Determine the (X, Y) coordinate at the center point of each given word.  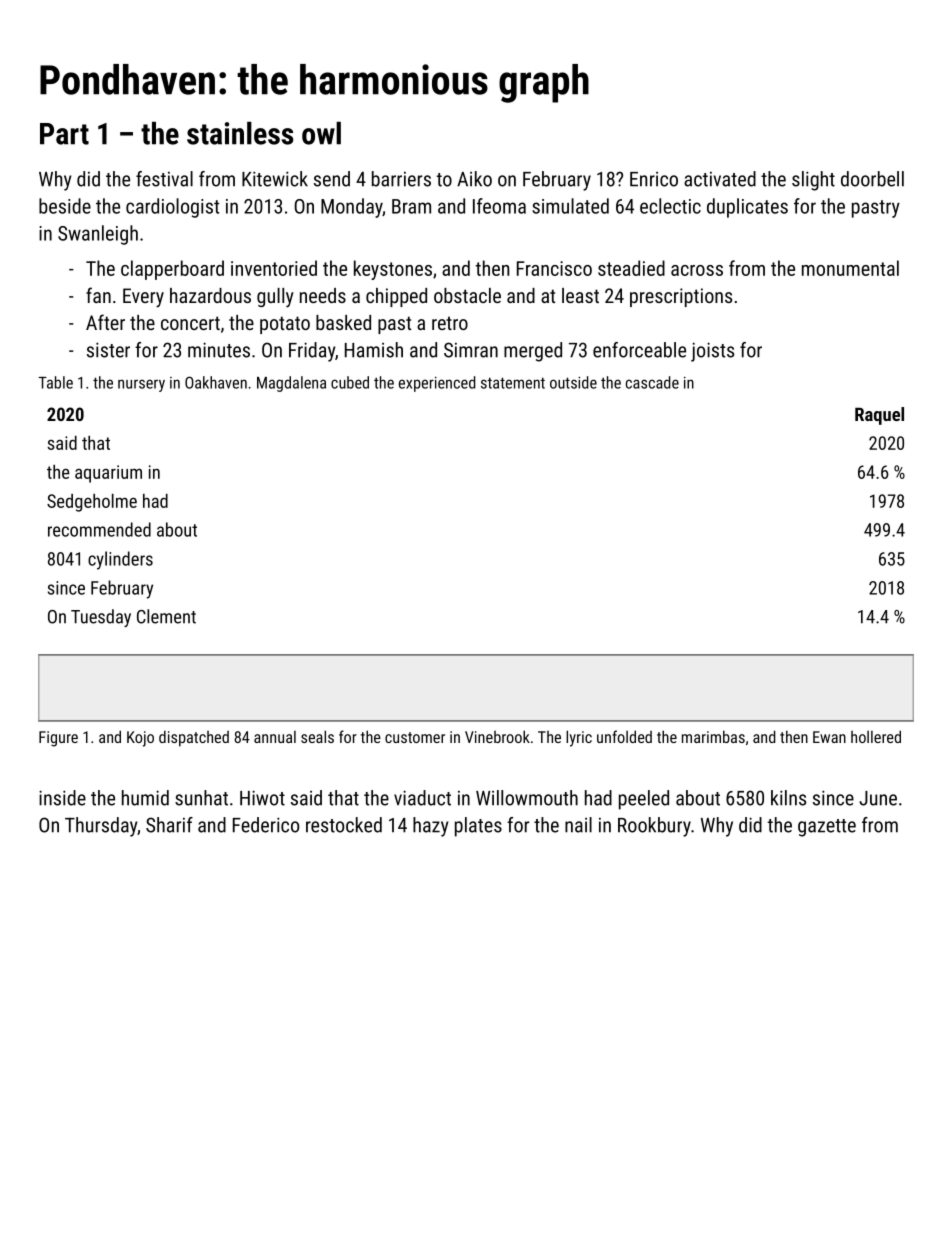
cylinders (120, 560)
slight (813, 181)
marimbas (713, 736)
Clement (166, 616)
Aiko (474, 179)
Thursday (101, 827)
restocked (344, 825)
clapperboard (172, 270)
